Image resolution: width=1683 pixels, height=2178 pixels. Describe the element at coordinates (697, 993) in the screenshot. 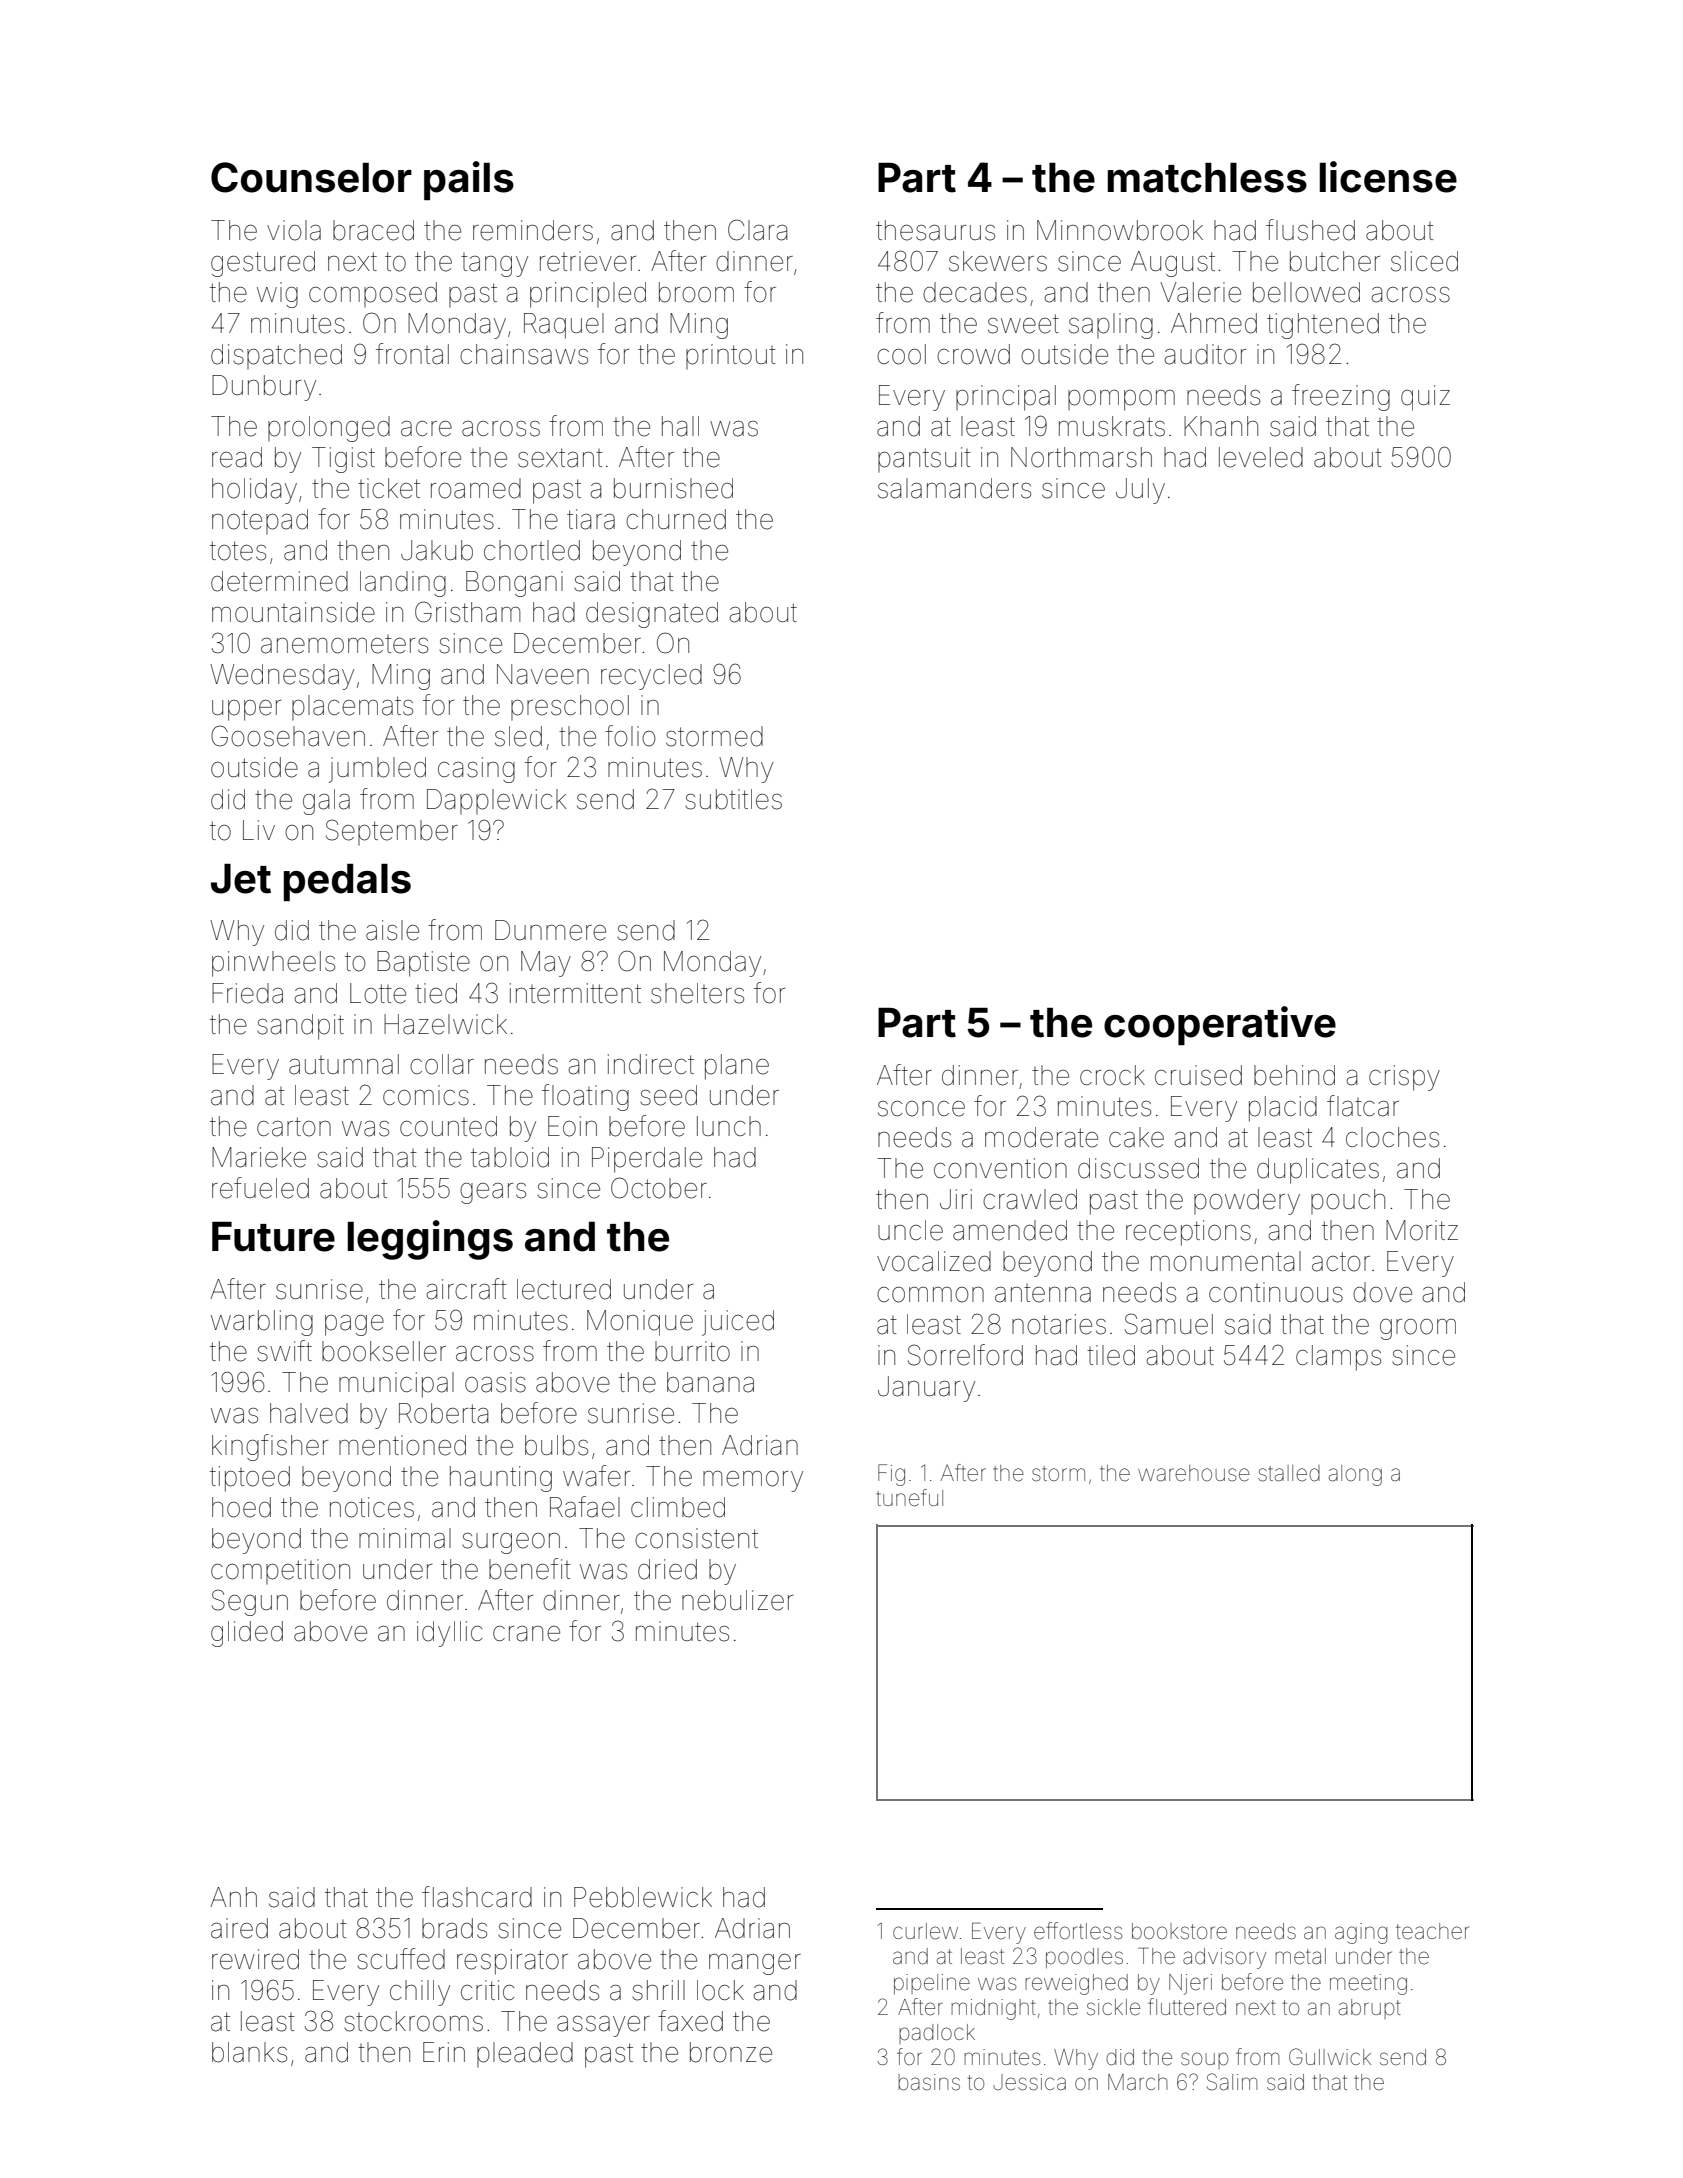

I see `shelters` at that location.
